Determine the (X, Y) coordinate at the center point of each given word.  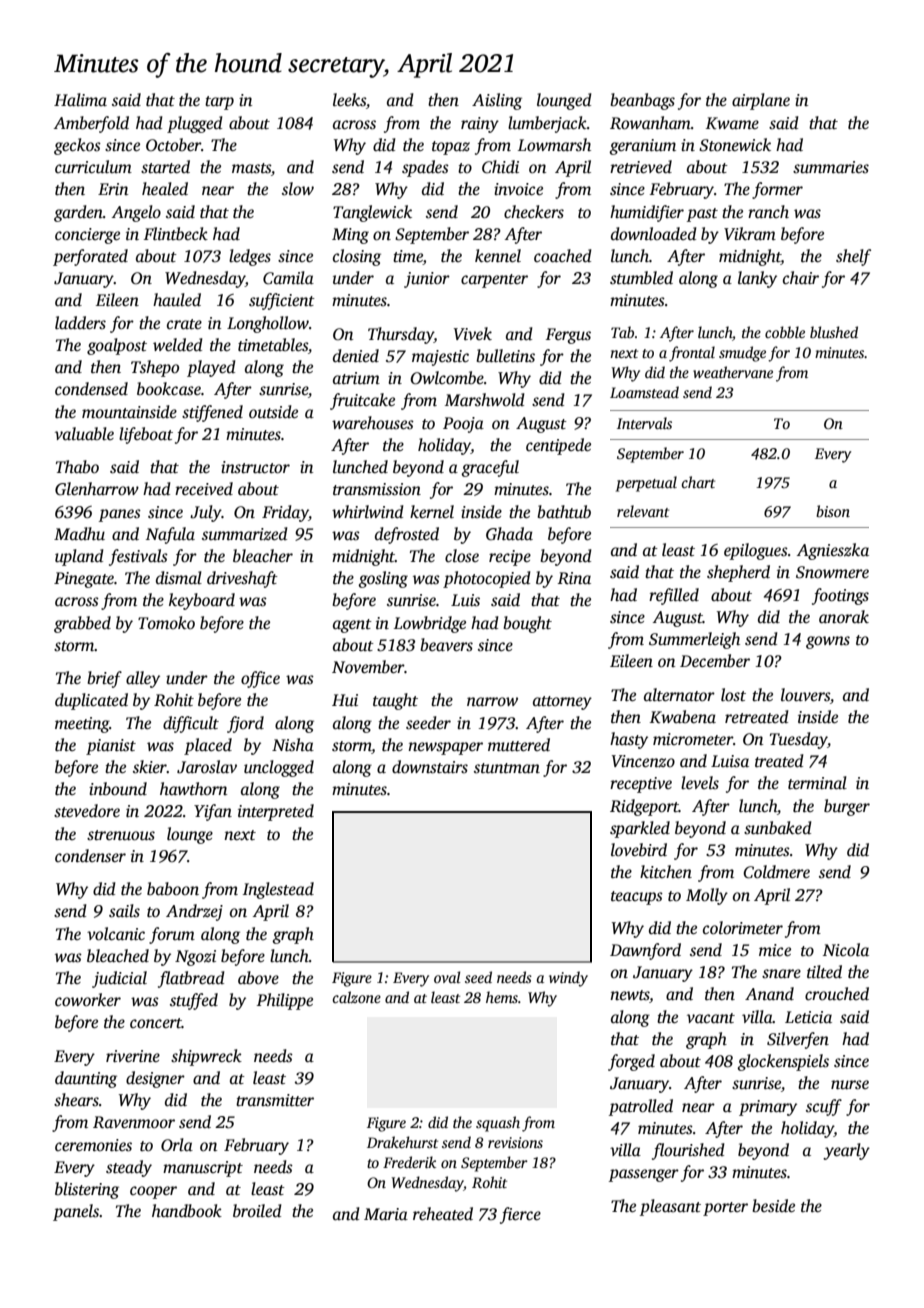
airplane (761, 101)
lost (733, 695)
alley (143, 679)
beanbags (642, 101)
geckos (77, 146)
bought (527, 624)
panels (76, 1212)
